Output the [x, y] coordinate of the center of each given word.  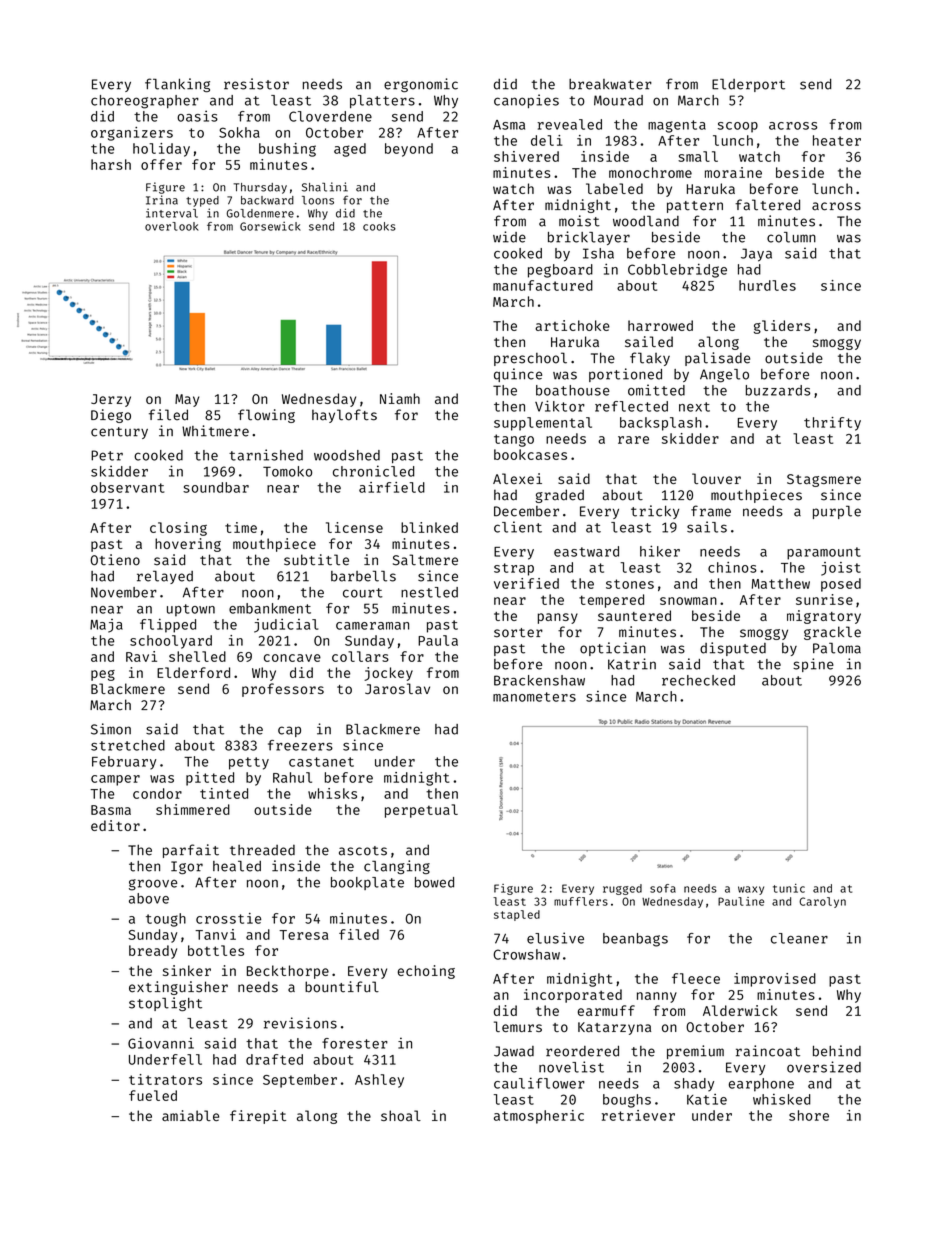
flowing [266, 416]
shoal [401, 1115]
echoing [426, 972]
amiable [190, 1115]
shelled [197, 656]
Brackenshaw [539, 680]
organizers [132, 134]
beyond [409, 150]
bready [153, 952]
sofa [663, 888]
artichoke [572, 325]
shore [809, 1115]
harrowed [660, 325]
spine [813, 665]
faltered [767, 205]
